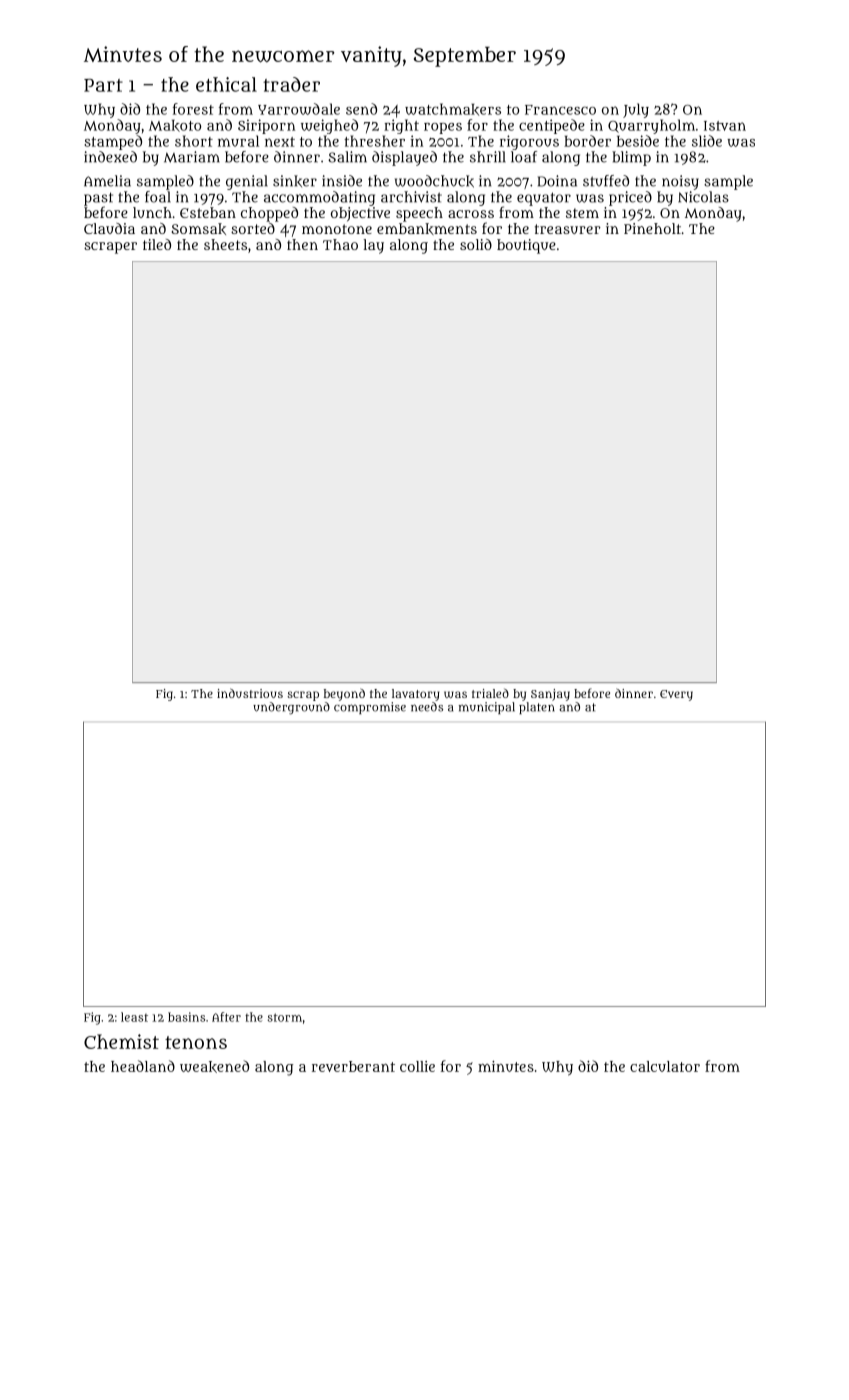 The image size is (849, 1400). Describe the element at coordinates (703, 197) in the screenshot. I see `Nicolas` at that location.
